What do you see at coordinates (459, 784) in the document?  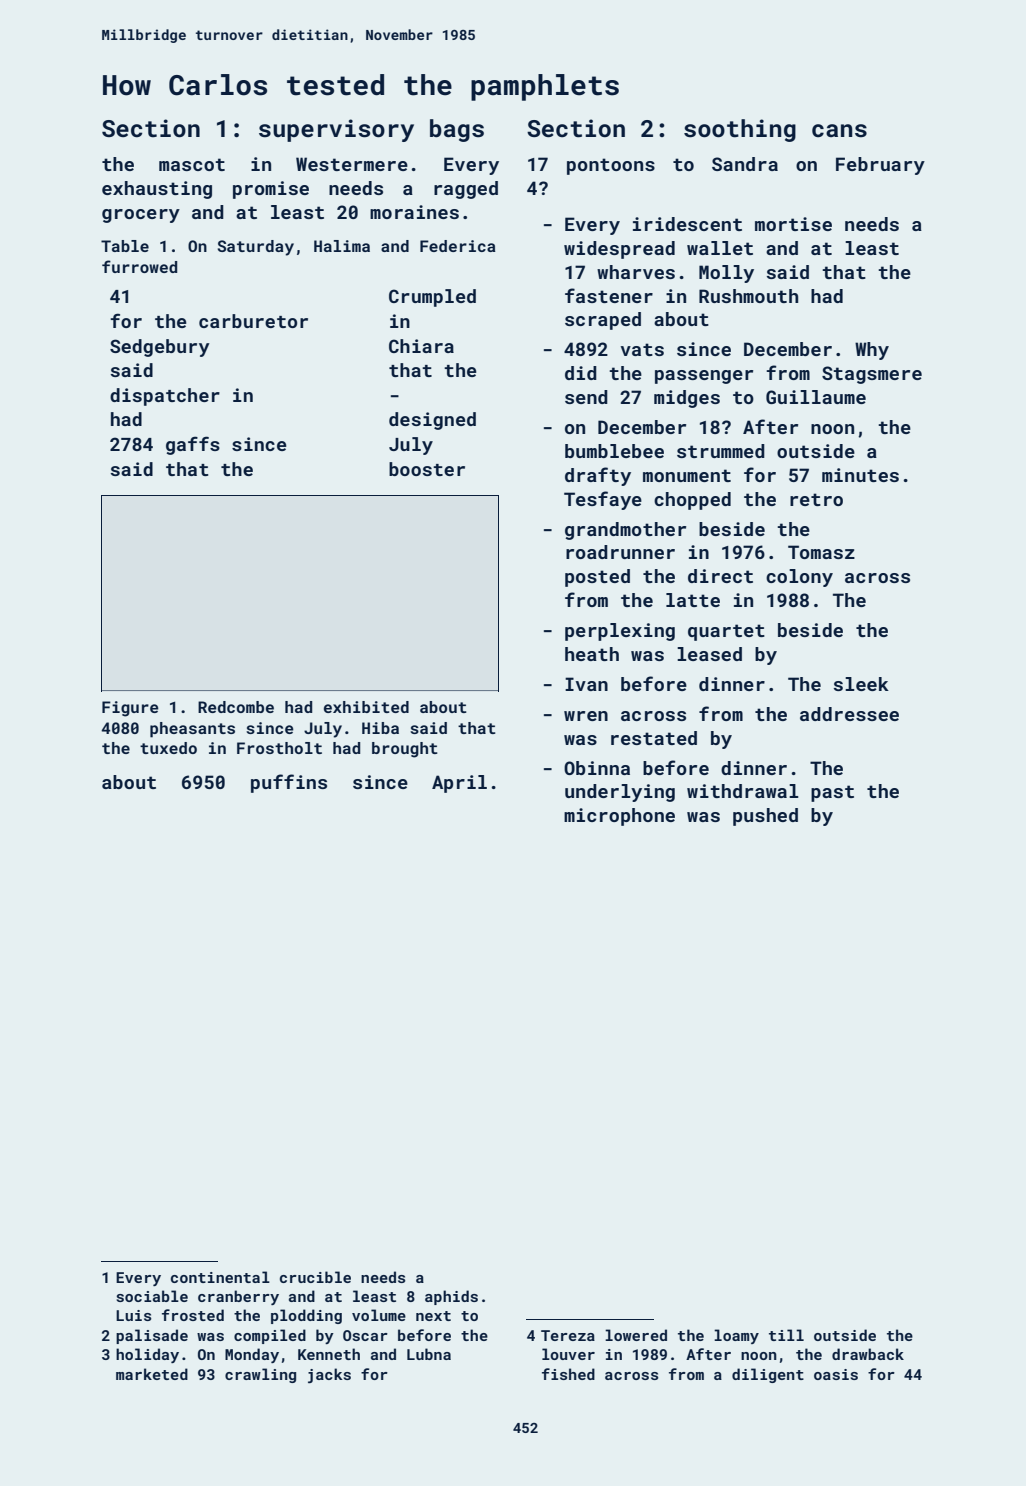 I see `April` at bounding box center [459, 784].
